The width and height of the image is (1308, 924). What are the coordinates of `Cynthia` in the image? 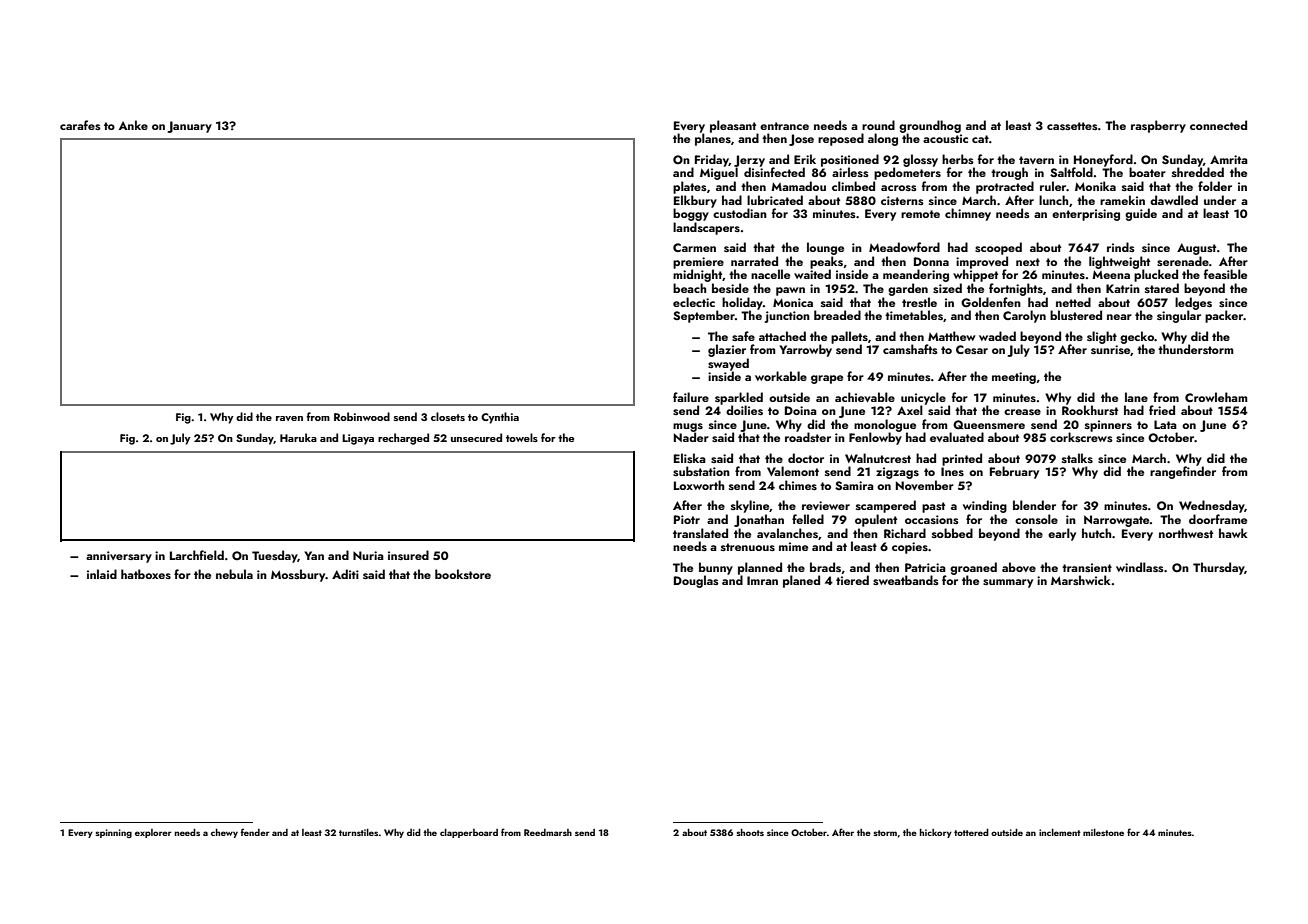 It's located at (500, 418).
